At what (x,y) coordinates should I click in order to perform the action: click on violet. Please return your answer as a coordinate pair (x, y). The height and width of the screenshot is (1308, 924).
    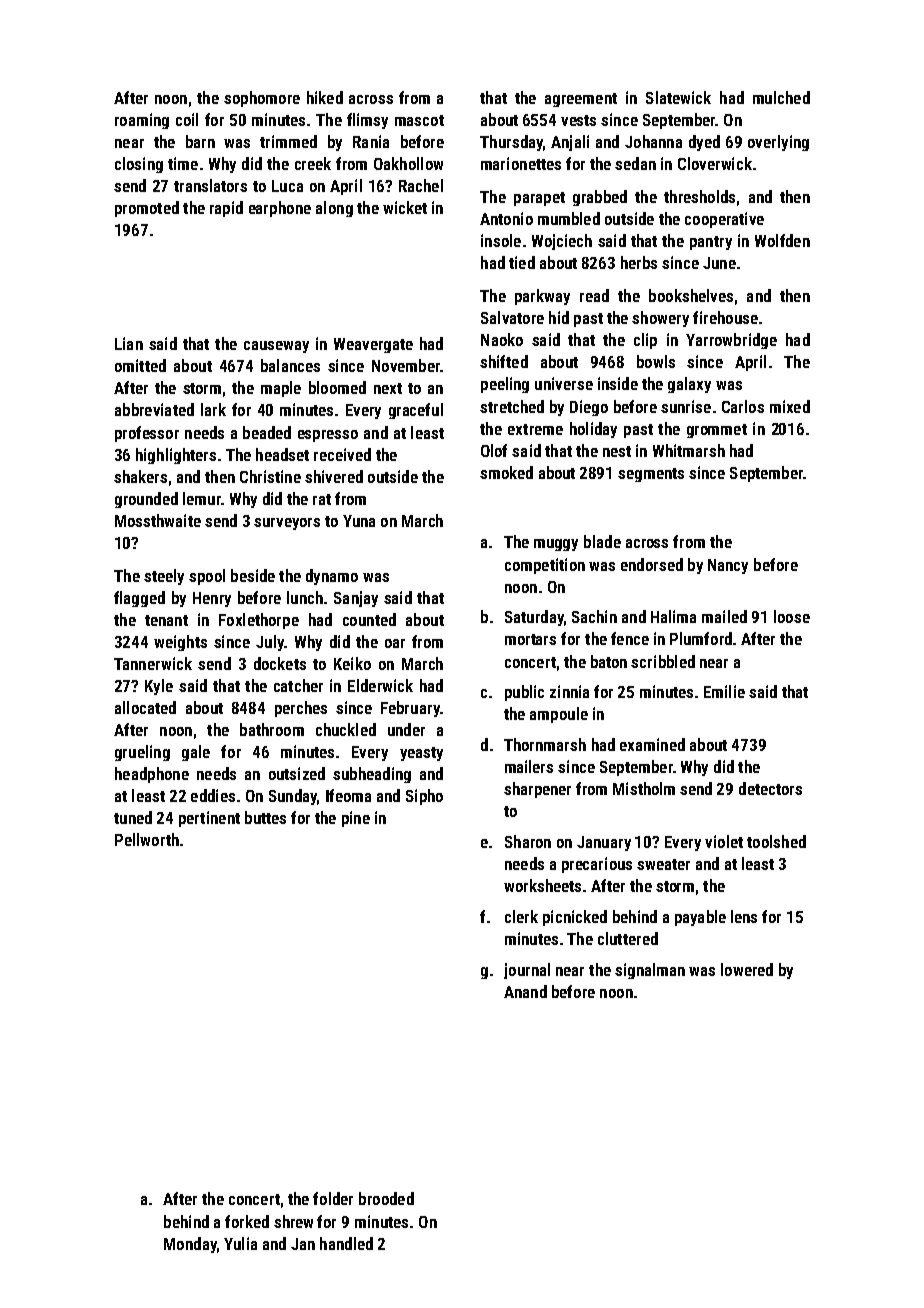
    Looking at the image, I should click on (724, 841).
